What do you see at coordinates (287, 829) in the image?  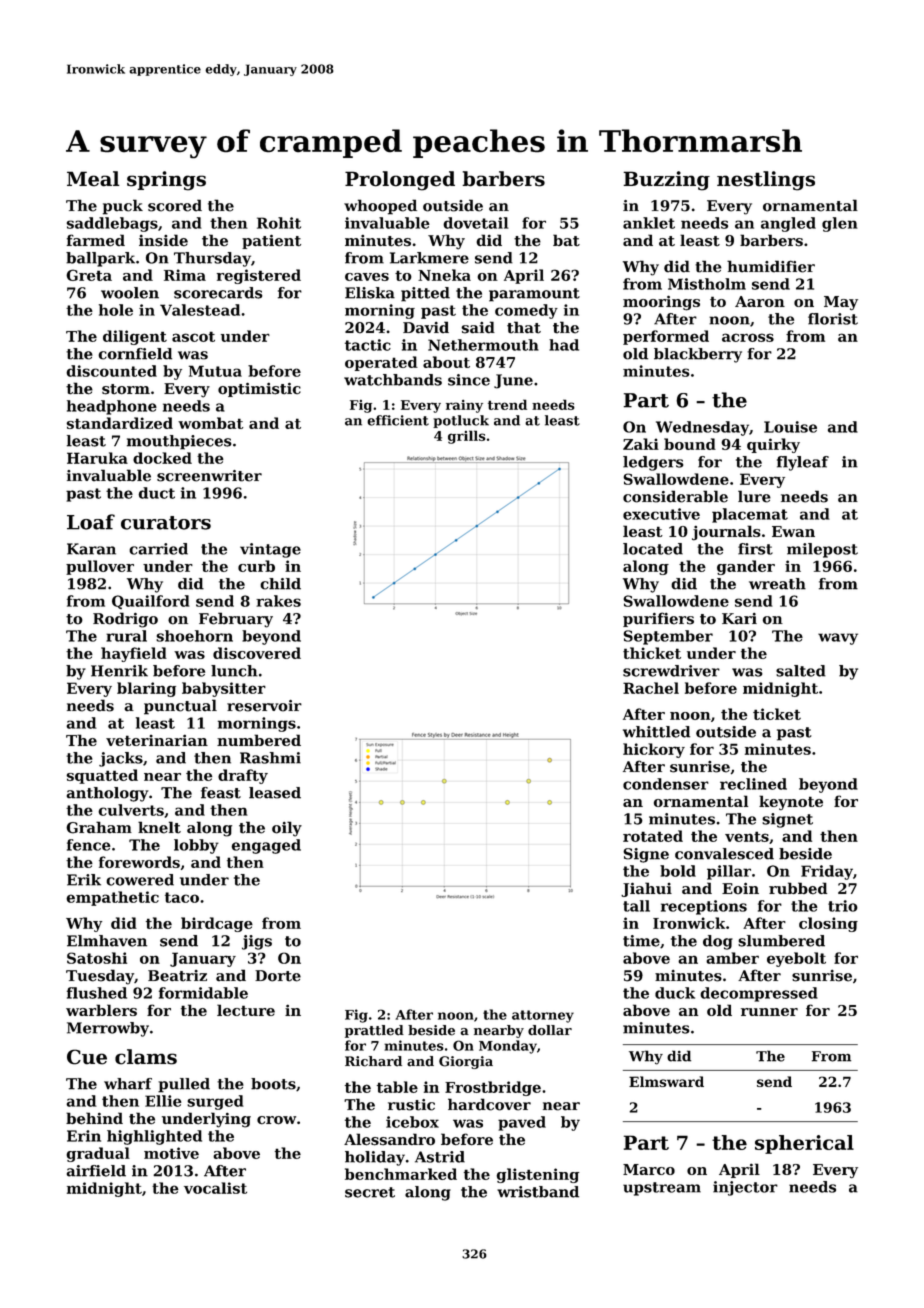 I see `oily` at bounding box center [287, 829].
